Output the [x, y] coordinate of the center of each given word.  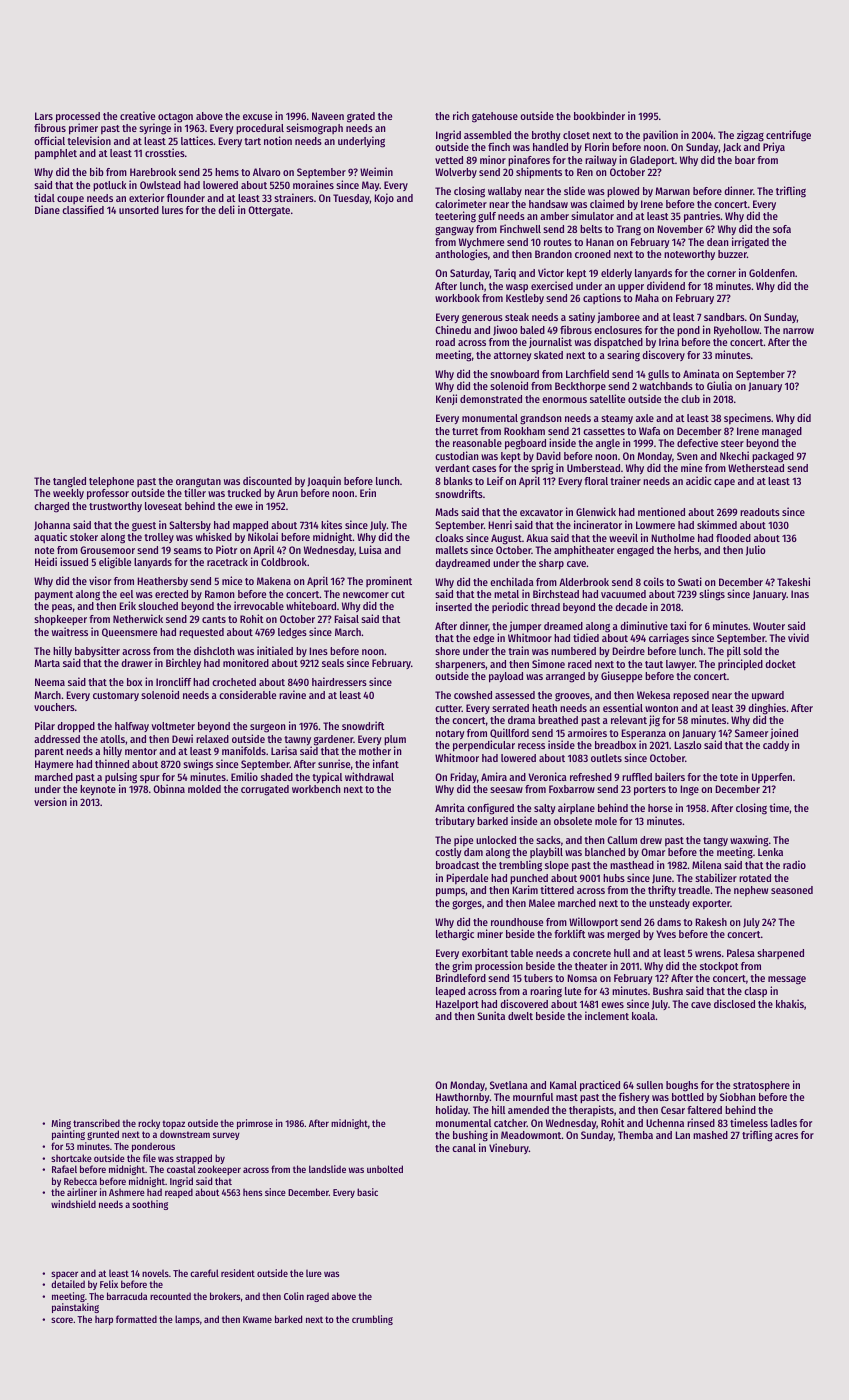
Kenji [446, 399]
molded [204, 789]
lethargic [455, 935]
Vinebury [509, 1148]
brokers [225, 1296]
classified [83, 209]
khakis [790, 1003]
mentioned [661, 511]
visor [100, 580]
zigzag [750, 136]
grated [361, 117]
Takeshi [793, 581]
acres [786, 1136]
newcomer [366, 595]
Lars [44, 116]
